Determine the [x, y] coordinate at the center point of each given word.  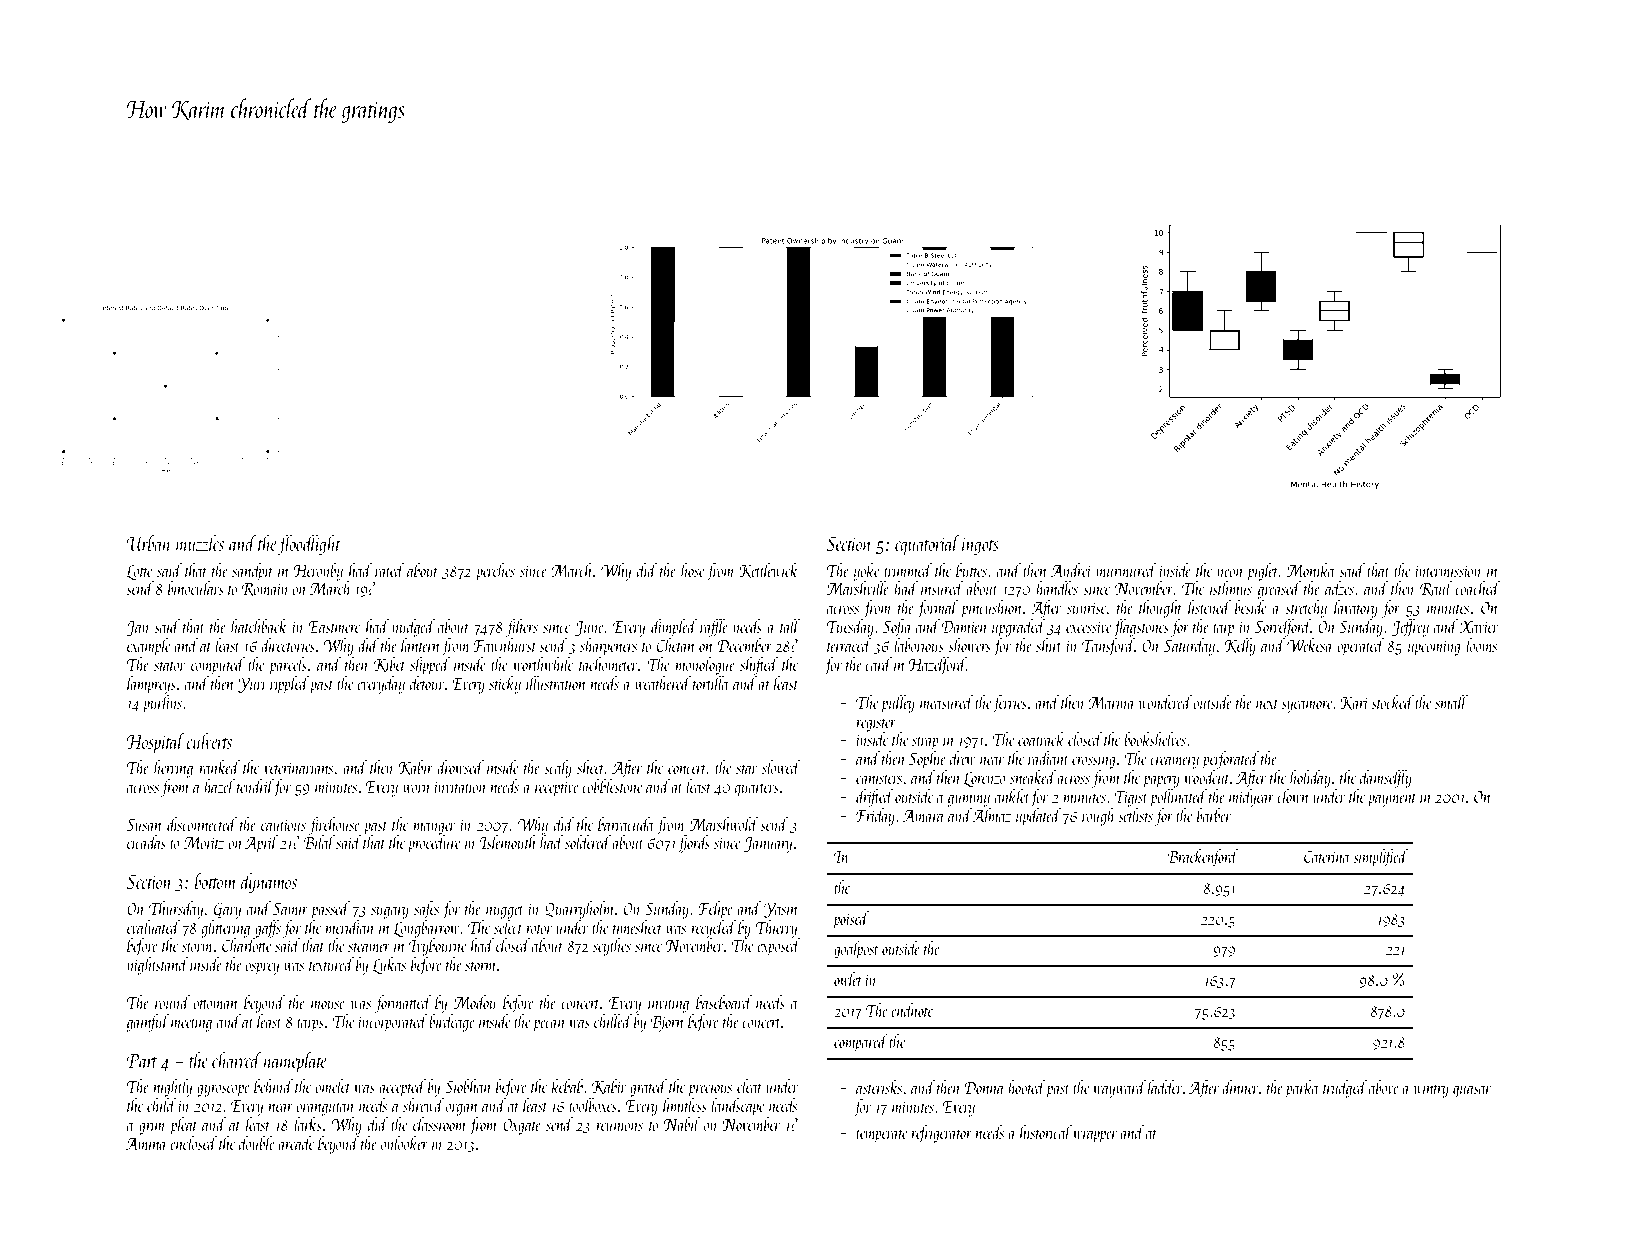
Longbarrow [426, 929]
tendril [255, 786]
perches [495, 572]
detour [427, 683]
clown [1293, 796]
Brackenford [1203, 858]
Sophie [927, 760]
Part [142, 1061]
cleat [749, 1086]
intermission [1448, 571]
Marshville [858, 588]
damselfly [1386, 779]
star [747, 769]
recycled [713, 929]
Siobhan [468, 1086]
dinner [1240, 1087]
